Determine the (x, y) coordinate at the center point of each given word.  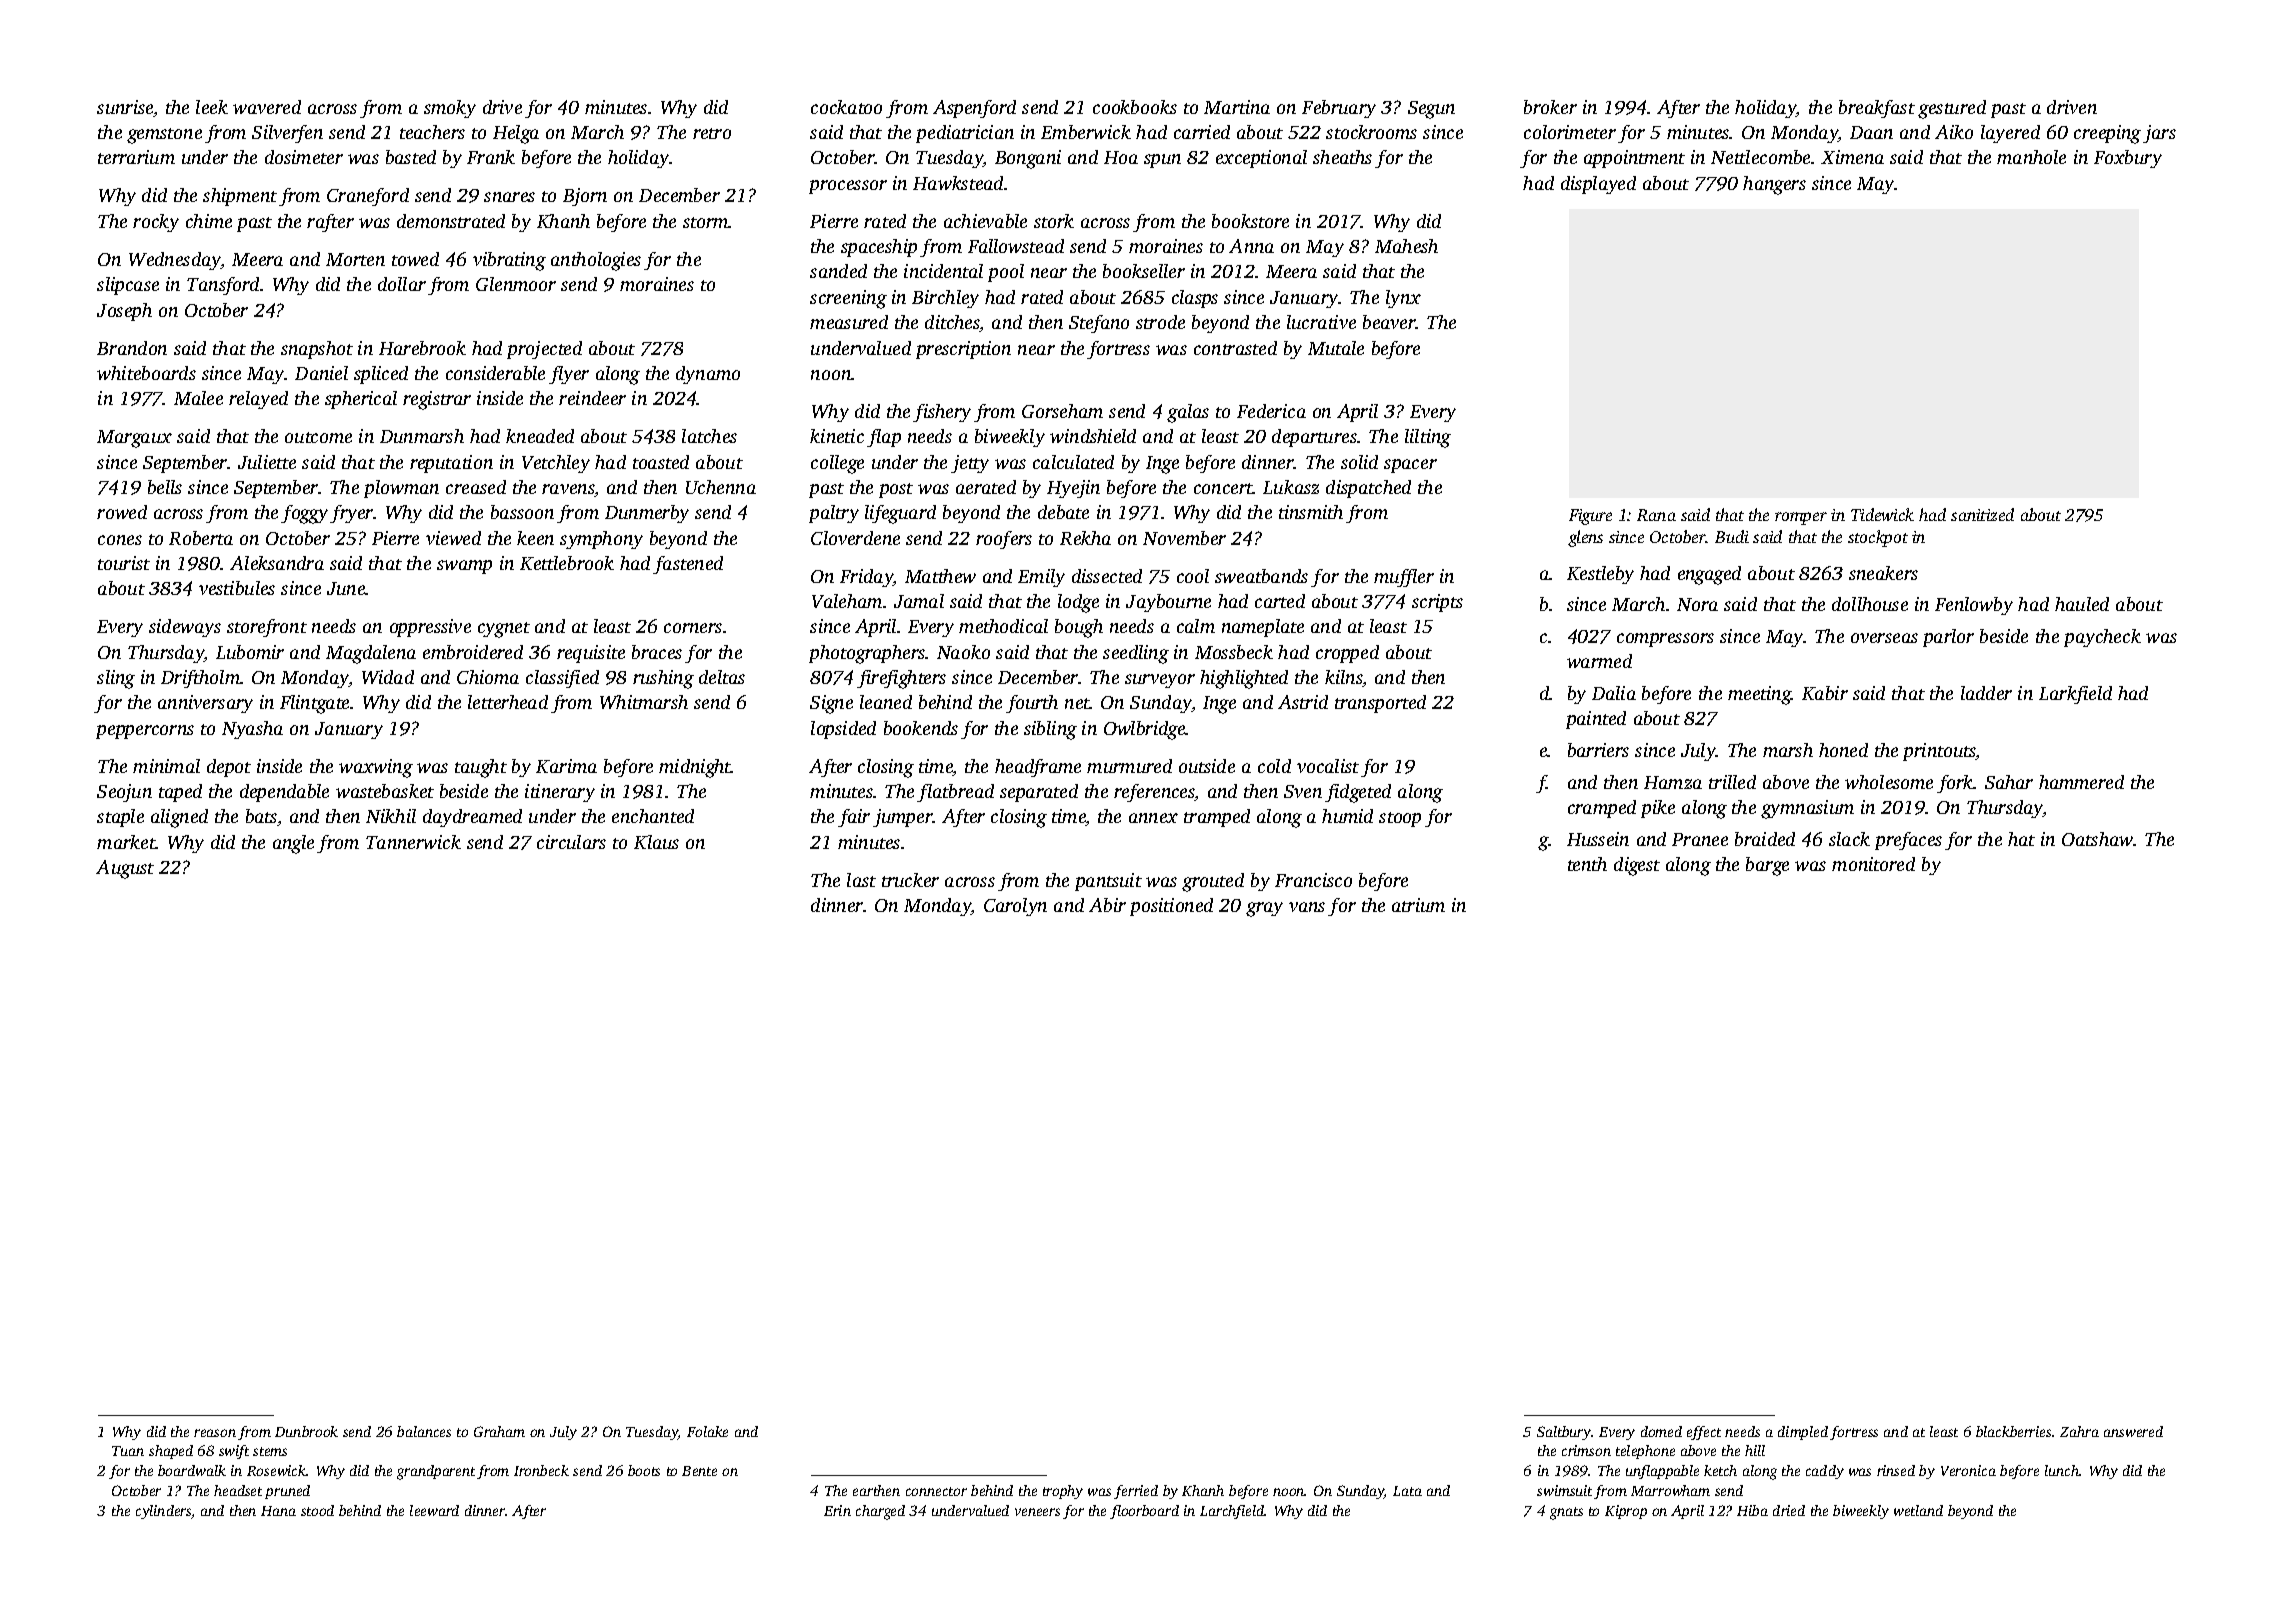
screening (848, 299)
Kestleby (1600, 575)
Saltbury (1564, 1433)
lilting (1428, 438)
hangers (1774, 185)
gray (1264, 909)
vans (1307, 907)
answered (2133, 1431)
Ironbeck (541, 1470)
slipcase (128, 286)
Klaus (656, 842)
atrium (1418, 905)
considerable (495, 373)
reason (215, 1433)
